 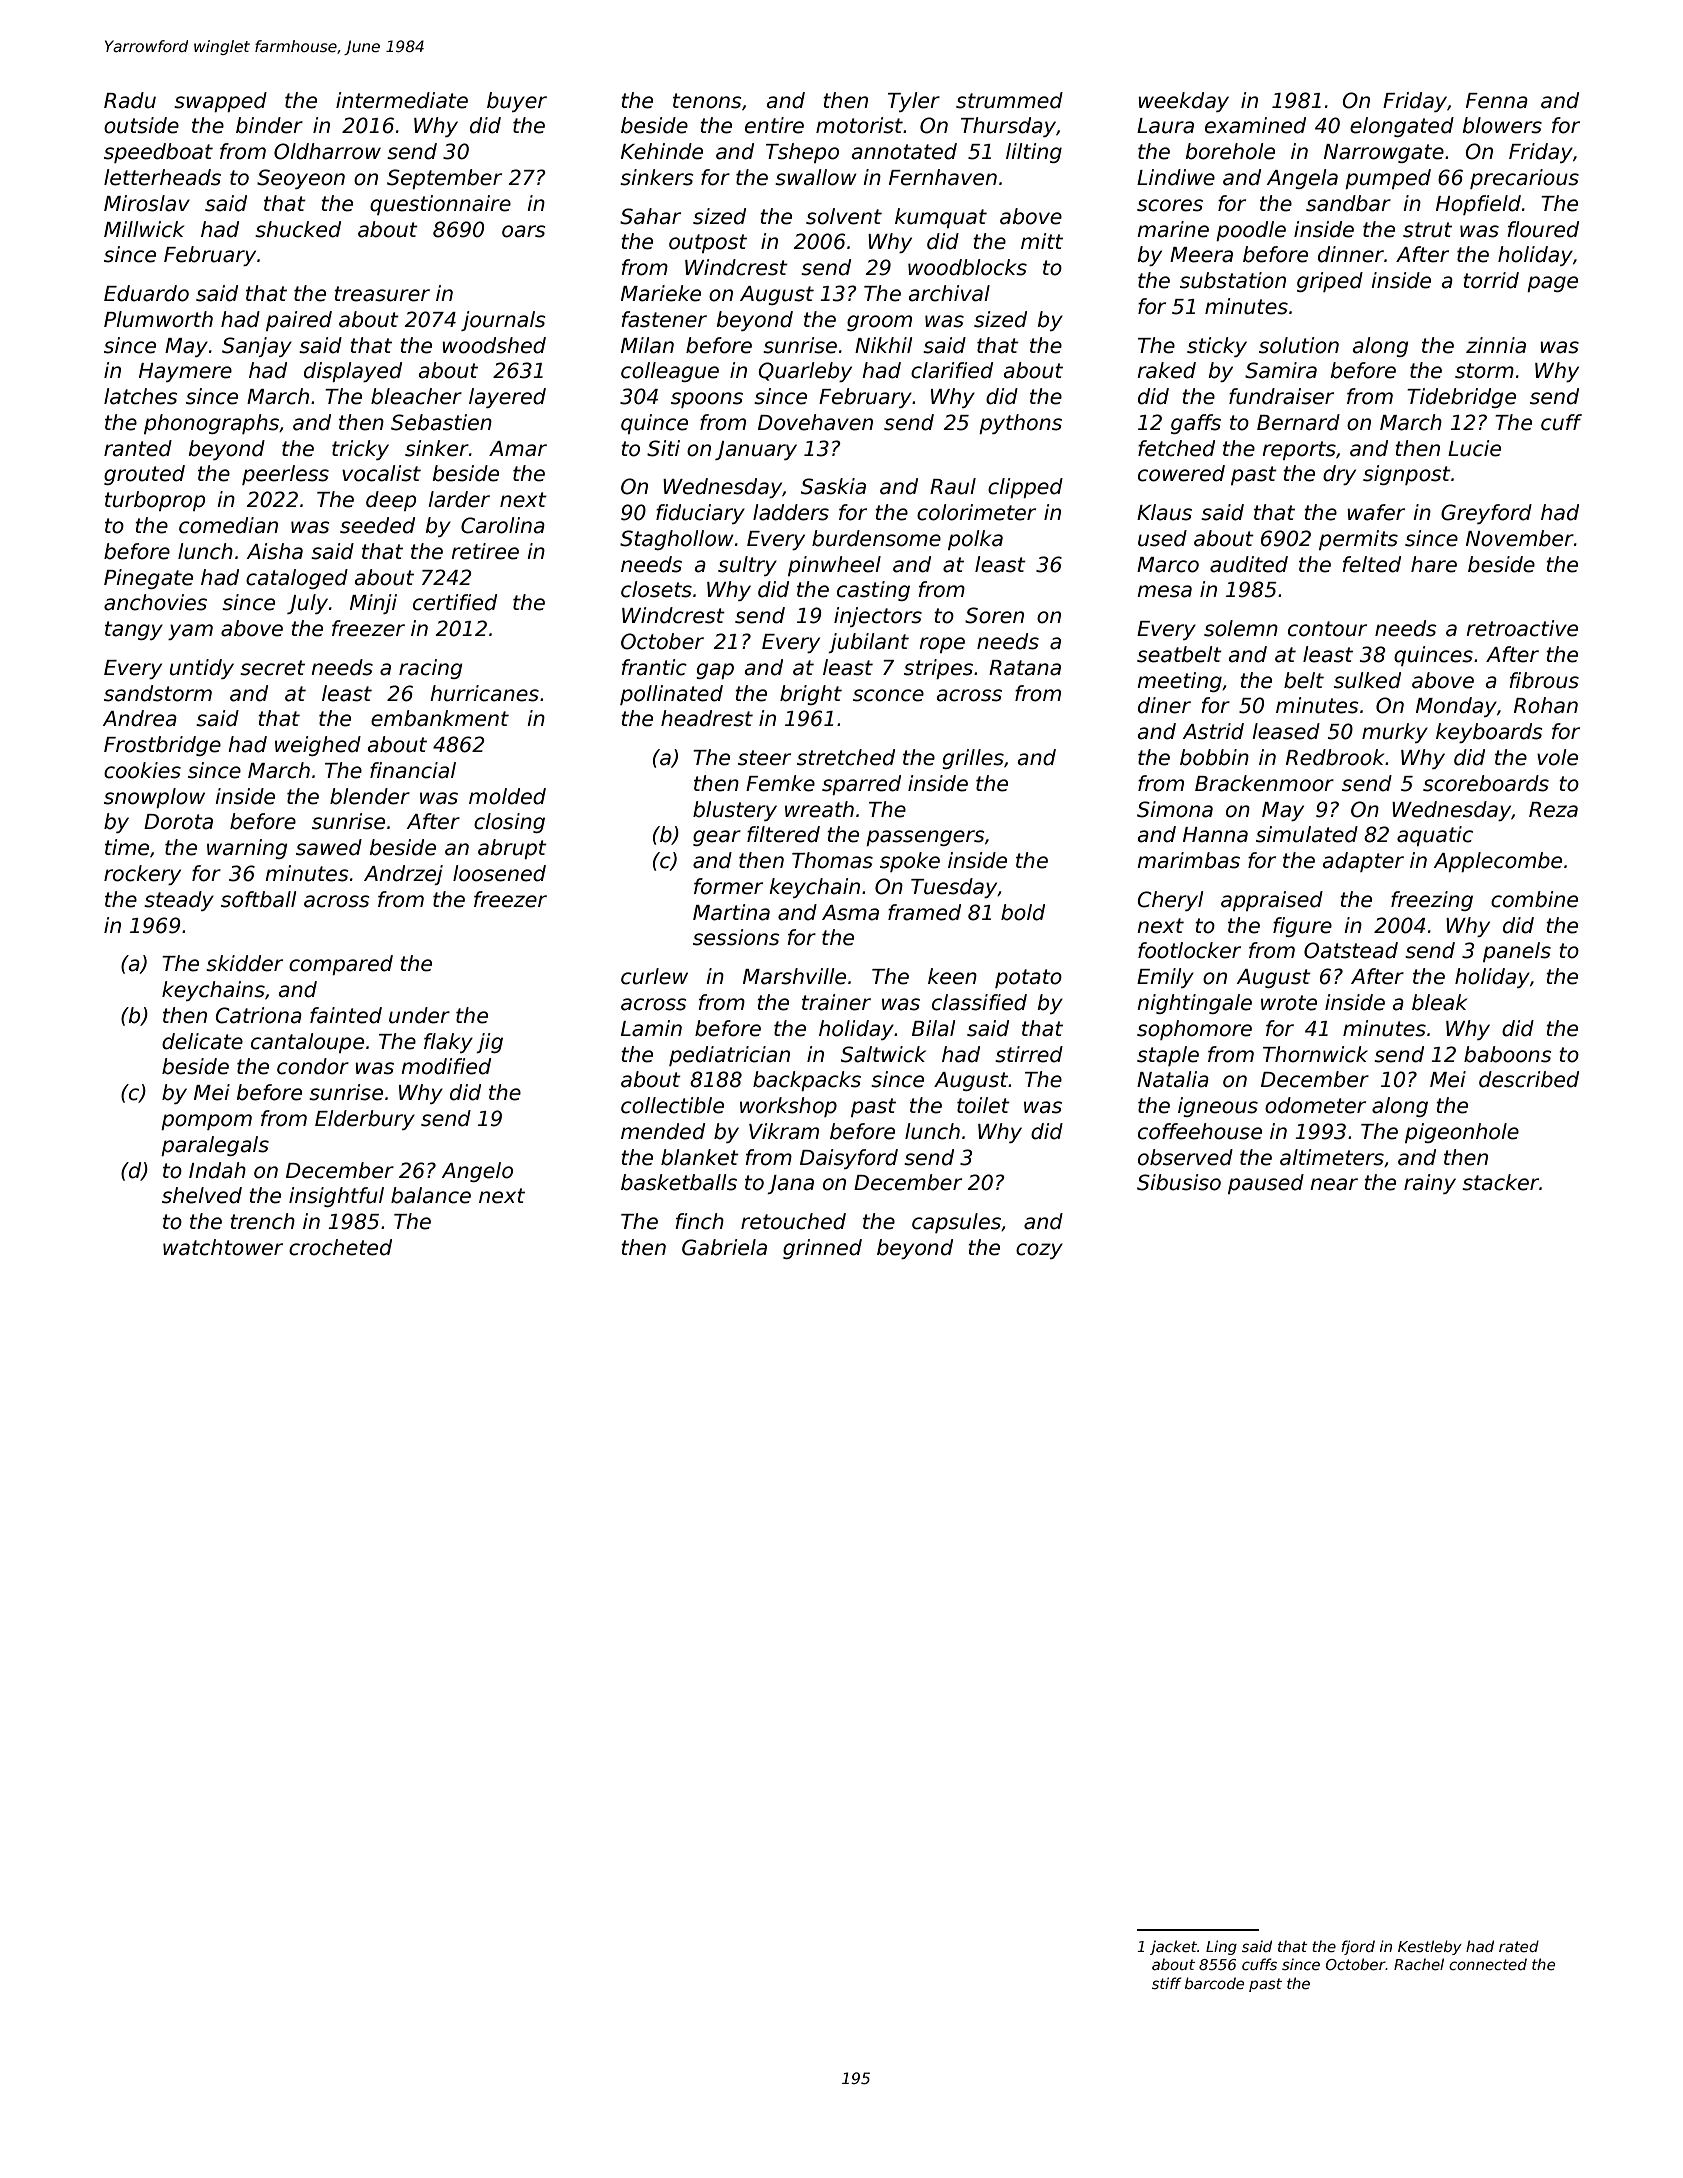 What do you see at coordinates (651, 1028) in the image?
I see `Lamin` at bounding box center [651, 1028].
